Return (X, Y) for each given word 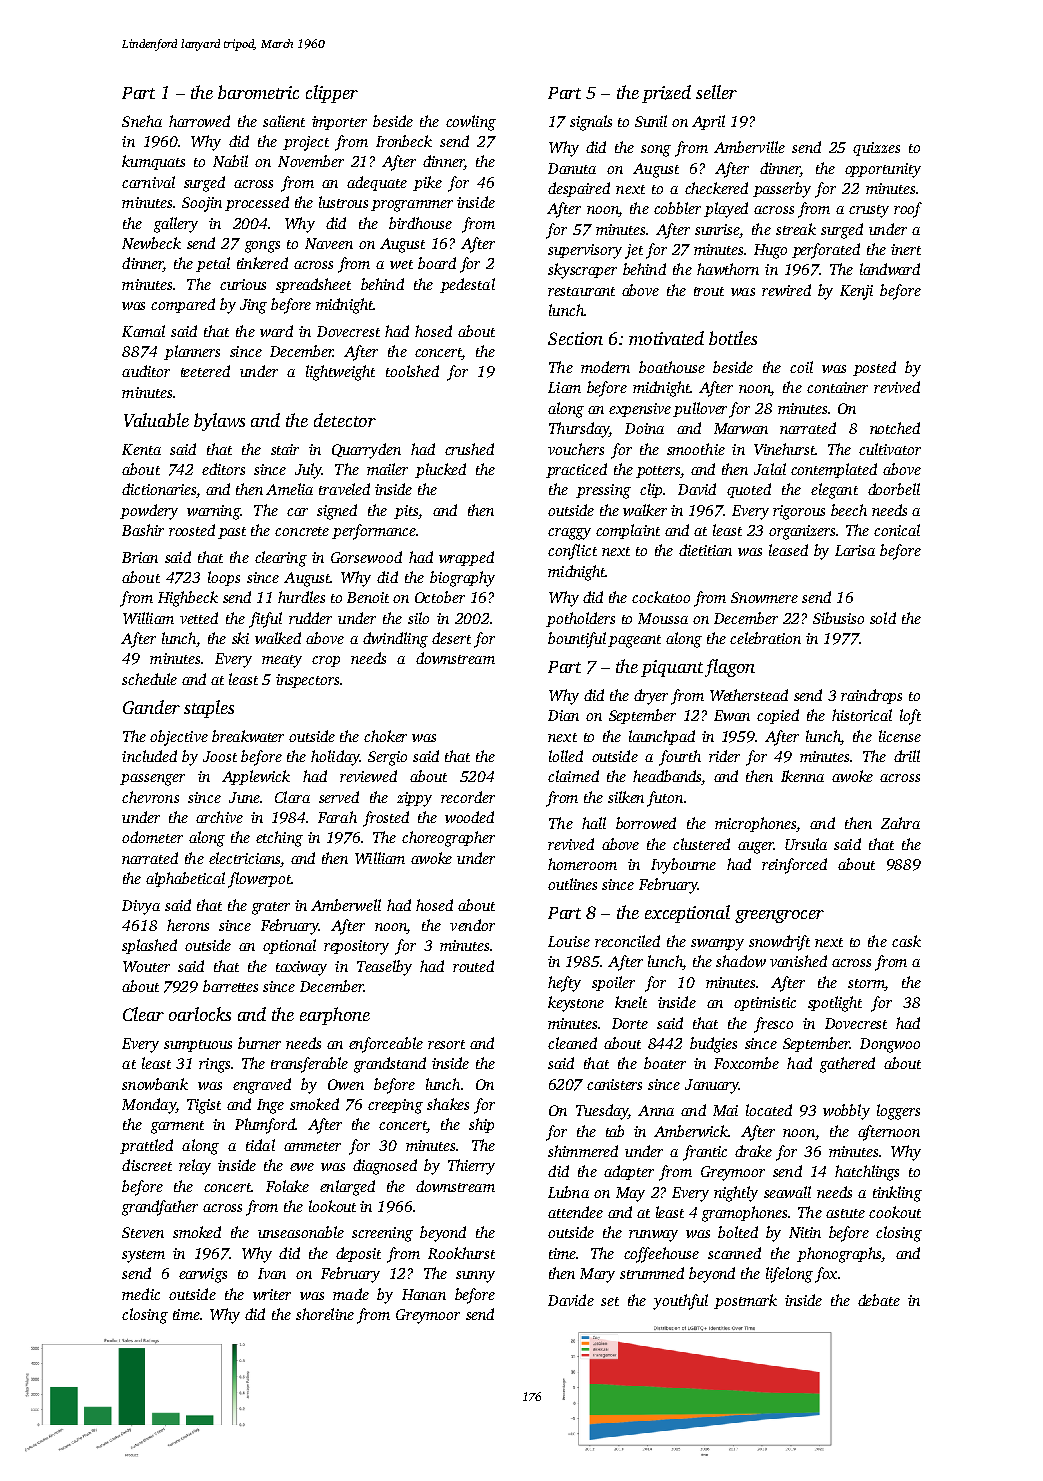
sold (883, 618)
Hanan (424, 1294)
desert (451, 638)
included (149, 756)
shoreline (325, 1314)
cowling (471, 123)
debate (879, 1300)
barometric (258, 92)
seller (716, 92)
